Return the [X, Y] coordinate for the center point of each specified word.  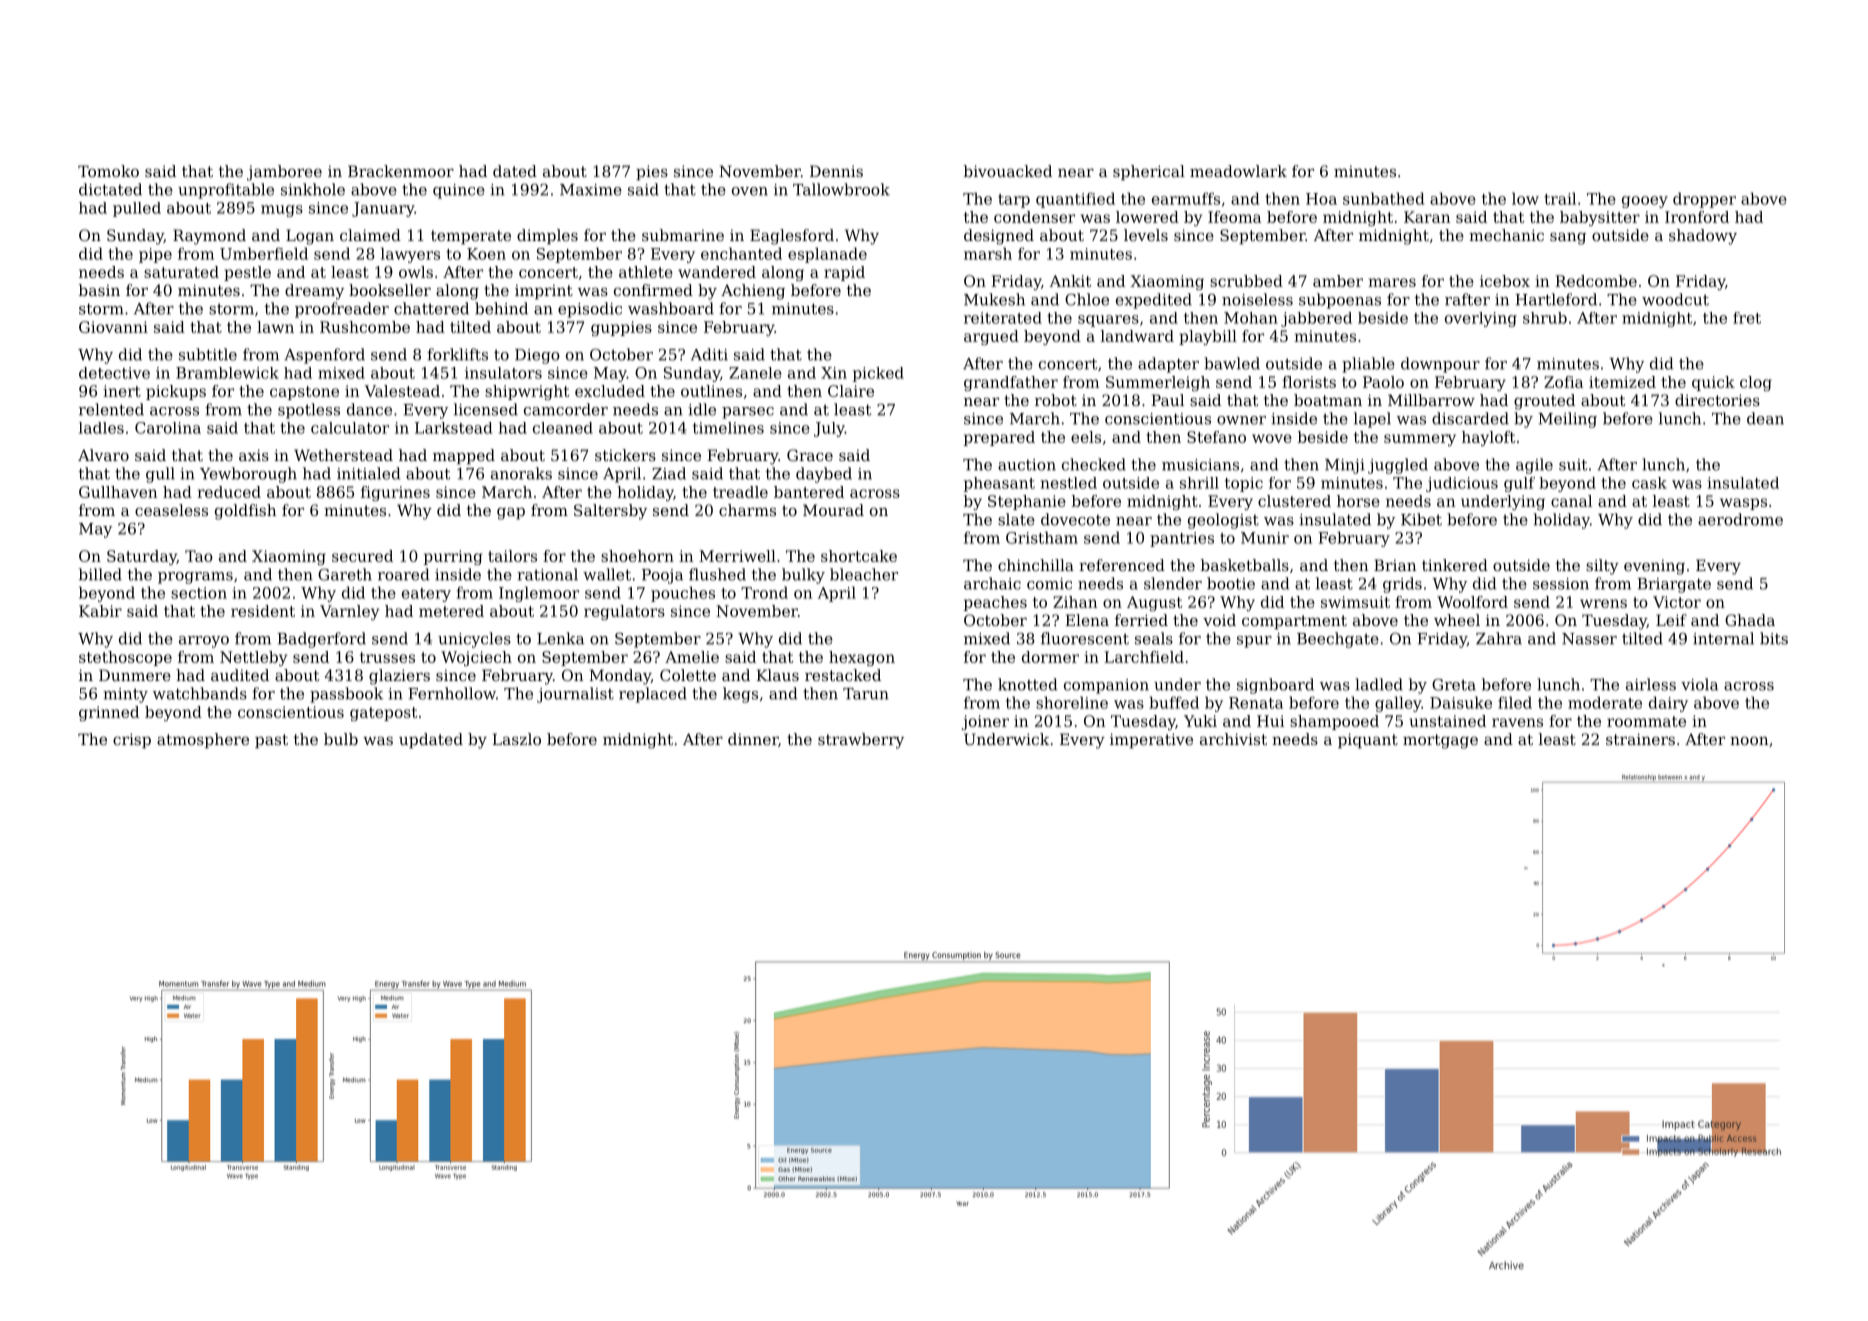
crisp [132, 740]
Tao [199, 556]
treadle [740, 492]
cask [1649, 483]
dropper [1704, 200]
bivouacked [1008, 171]
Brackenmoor [401, 171]
